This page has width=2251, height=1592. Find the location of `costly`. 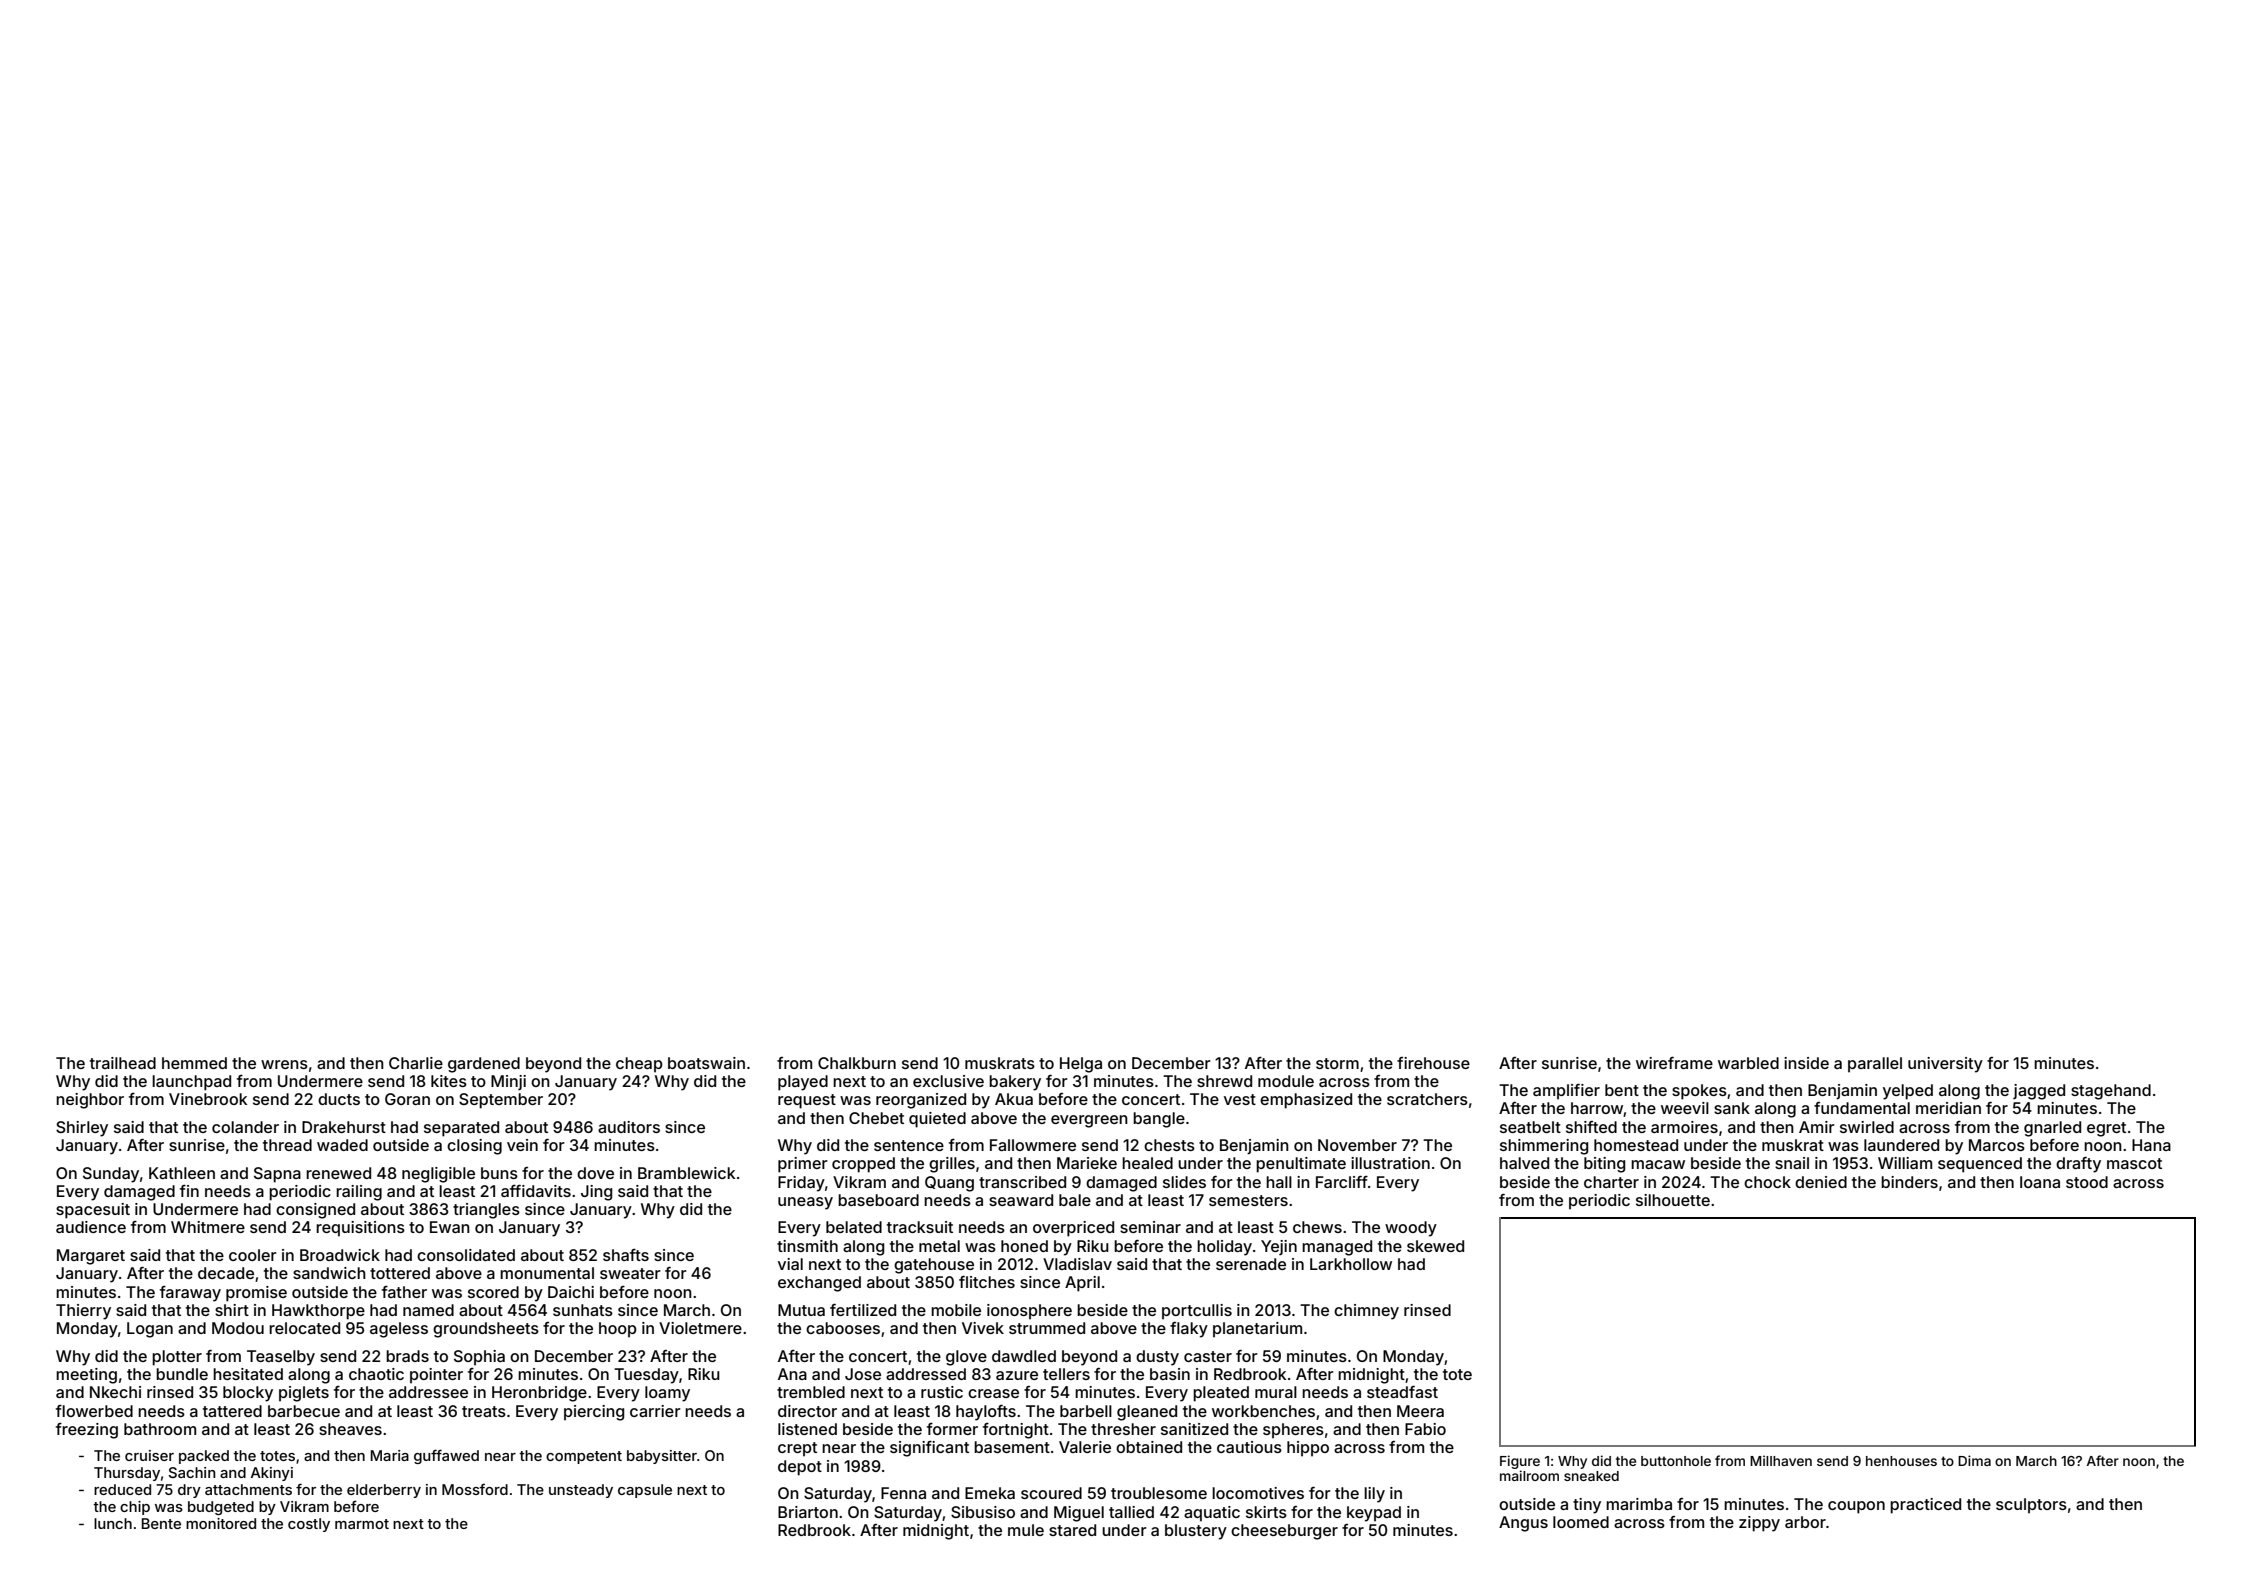

costly is located at coordinates (309, 1525).
